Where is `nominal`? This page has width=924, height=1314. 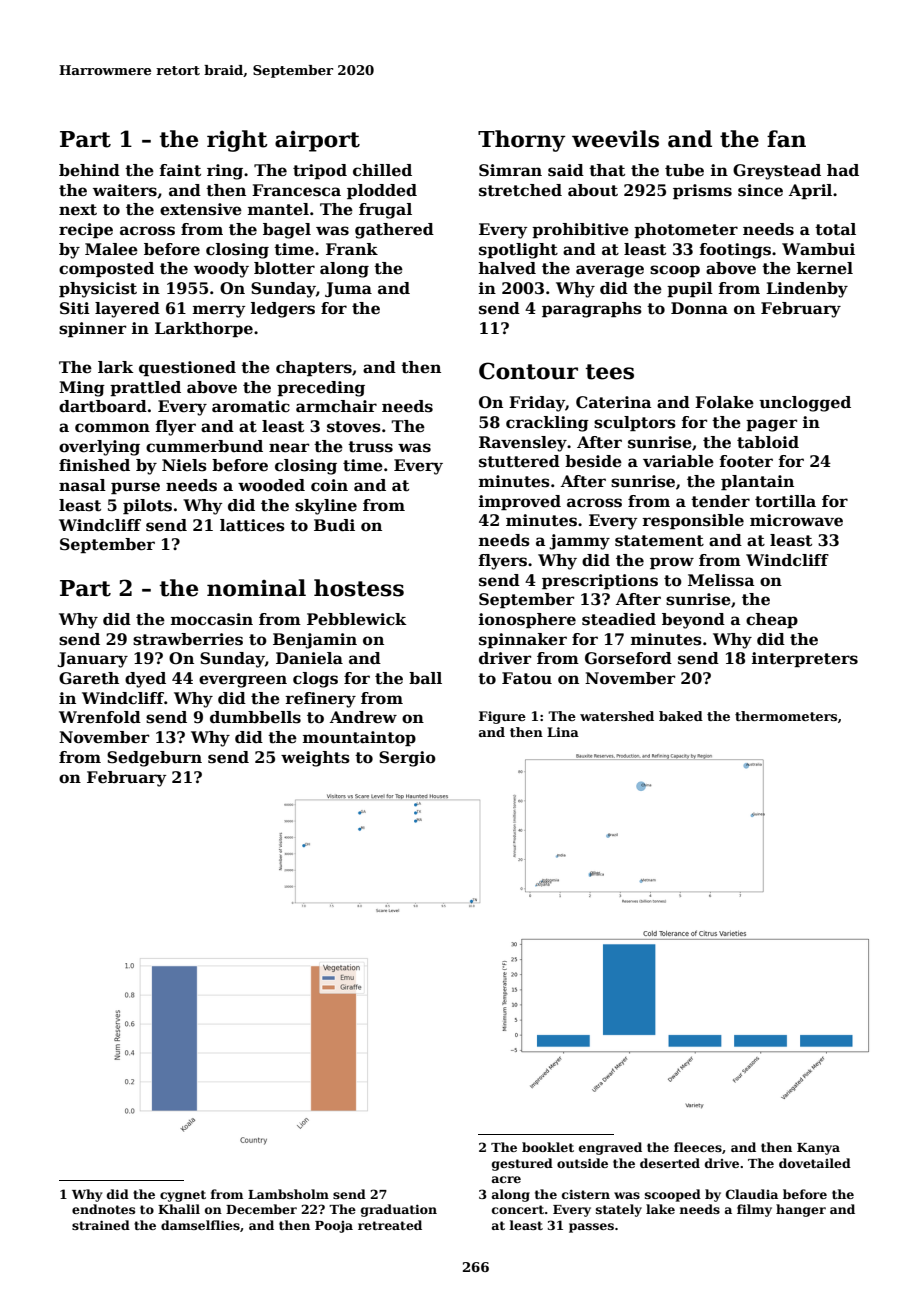 nominal is located at coordinates (256, 588).
